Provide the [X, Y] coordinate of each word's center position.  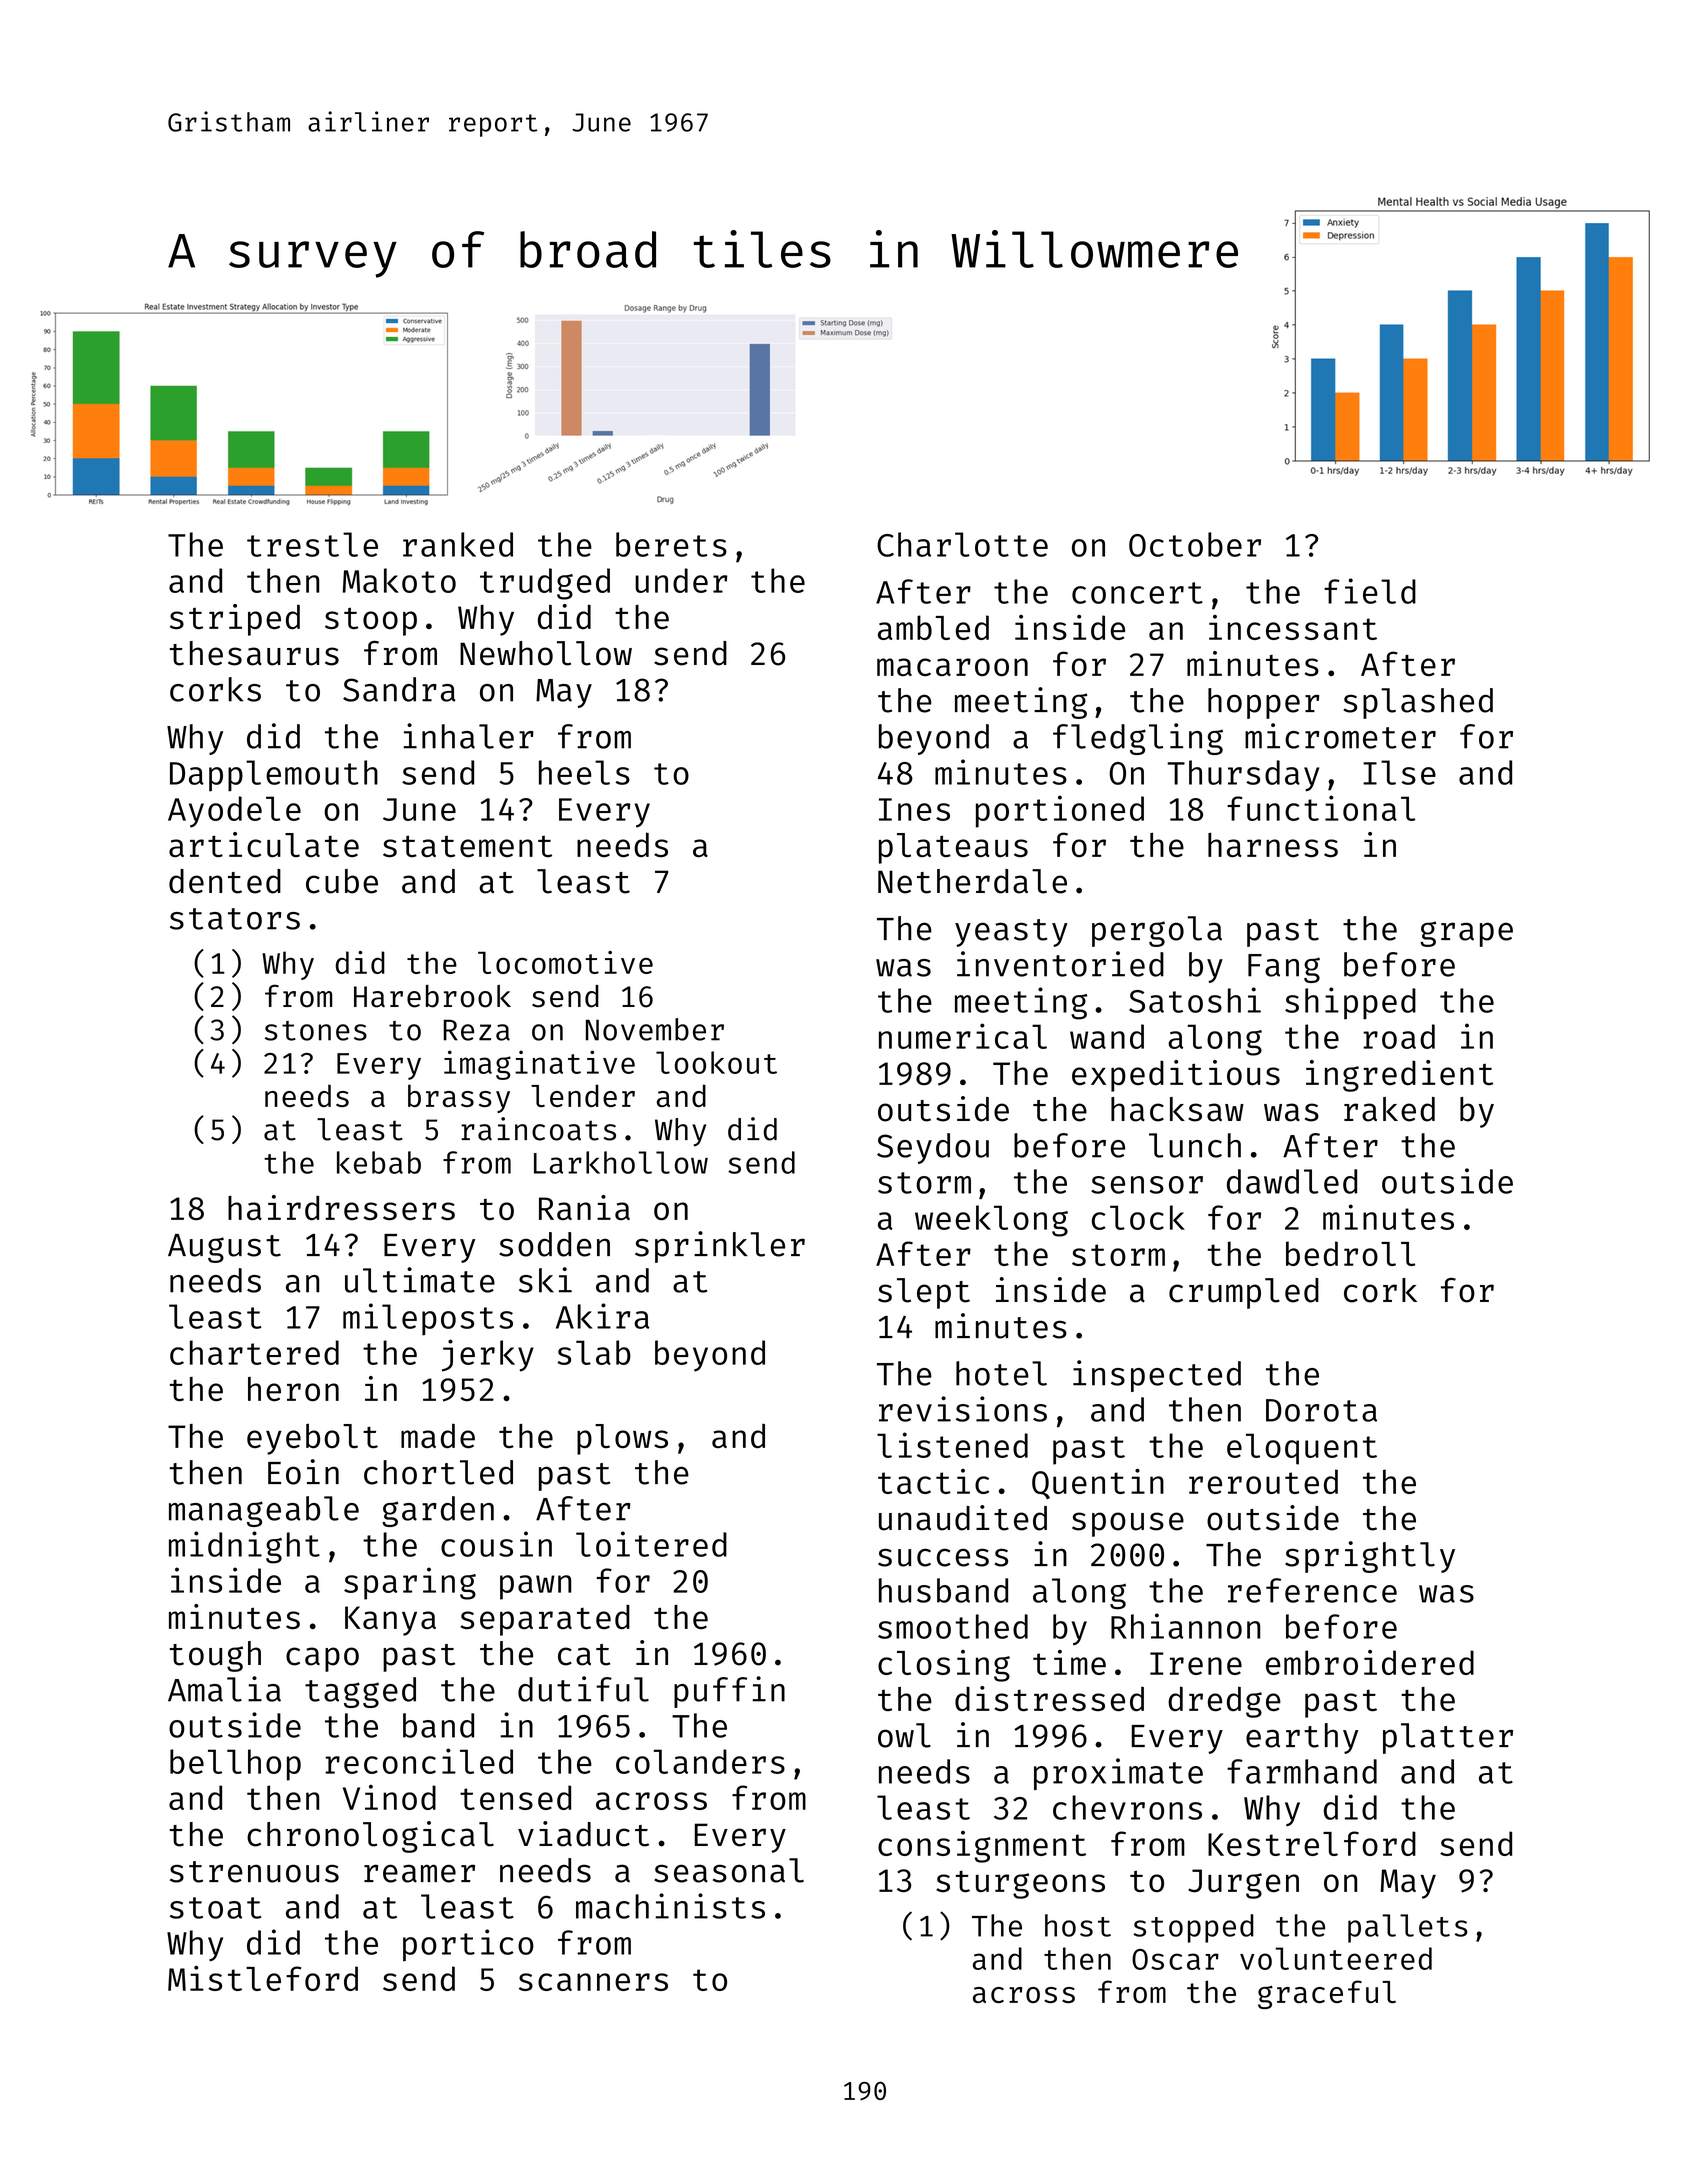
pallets [1408, 1928]
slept [924, 1293]
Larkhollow [621, 1162]
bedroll [1350, 1253]
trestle [312, 544]
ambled [933, 627]
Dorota [1321, 1410]
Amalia [224, 1689]
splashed [1418, 703]
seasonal [729, 1870]
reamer [419, 1873]
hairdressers [341, 1208]
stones [316, 1031]
